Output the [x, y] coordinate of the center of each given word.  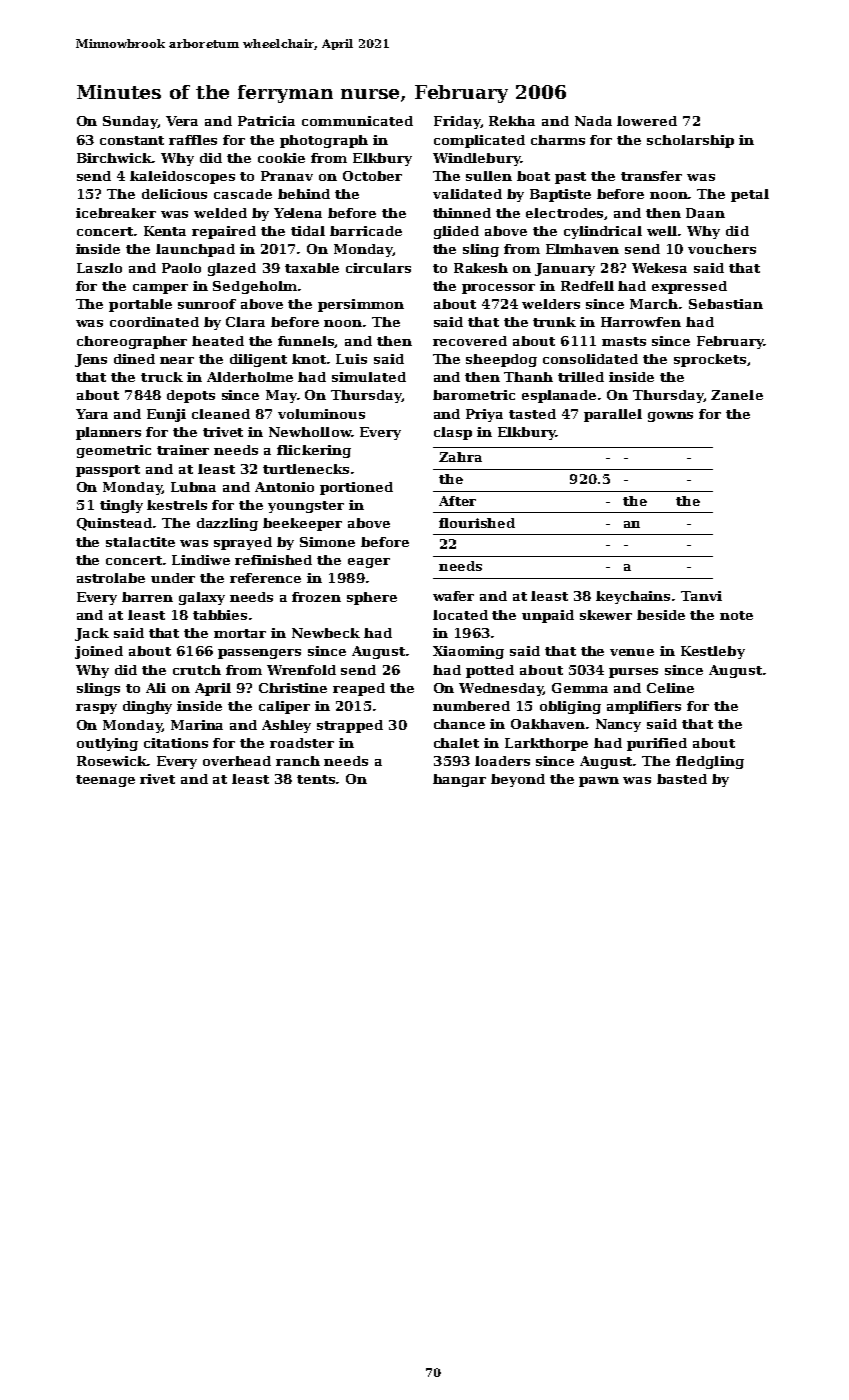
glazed [232, 269]
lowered [647, 121]
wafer [453, 596]
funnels [306, 342]
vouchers [722, 249]
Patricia [266, 121]
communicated [357, 121]
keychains [633, 597]
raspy [96, 709]
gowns [670, 417]
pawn [599, 782]
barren [147, 597]
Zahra [460, 457]
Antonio [284, 487]
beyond [518, 780]
